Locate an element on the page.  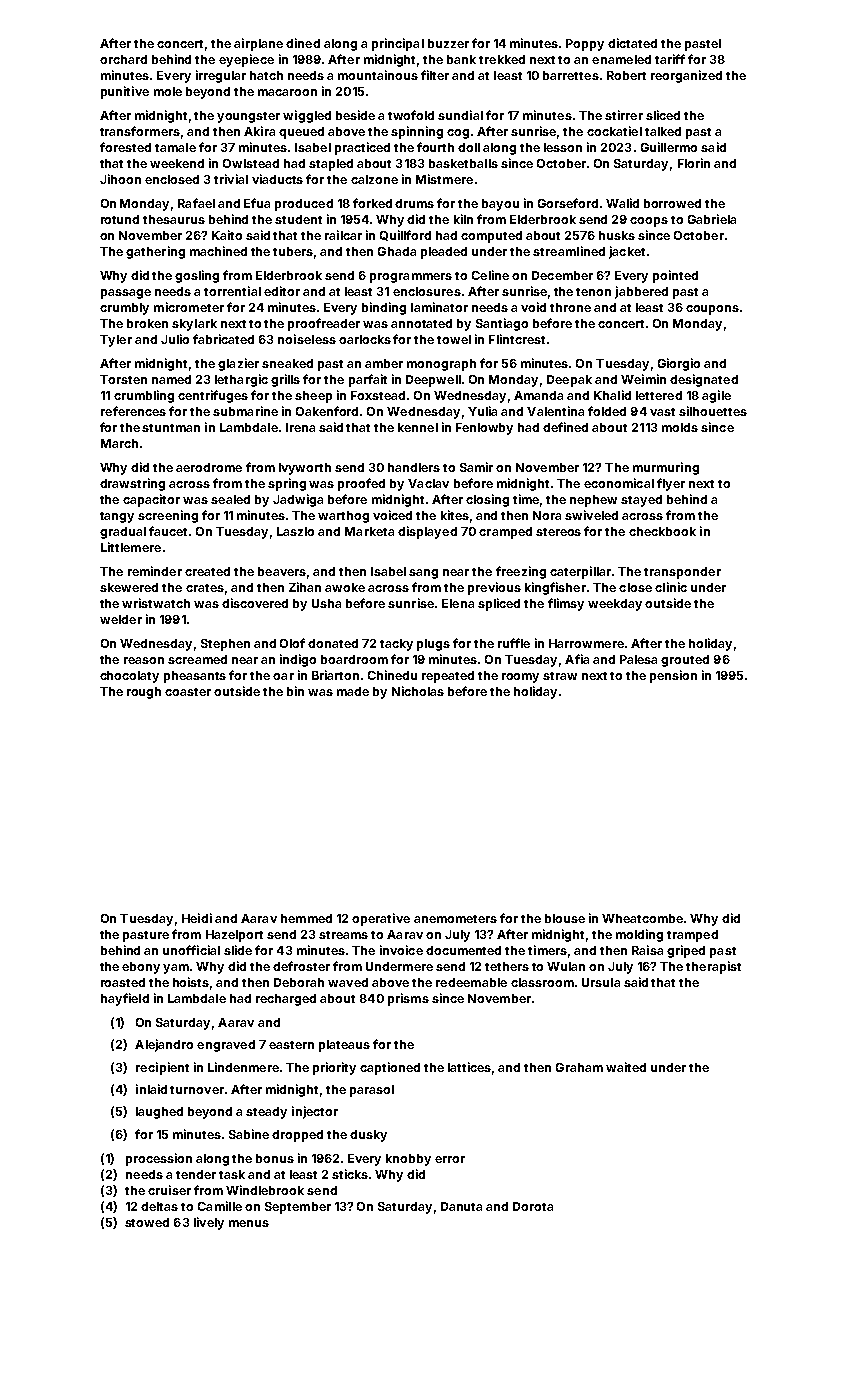
airplane is located at coordinates (258, 44).
